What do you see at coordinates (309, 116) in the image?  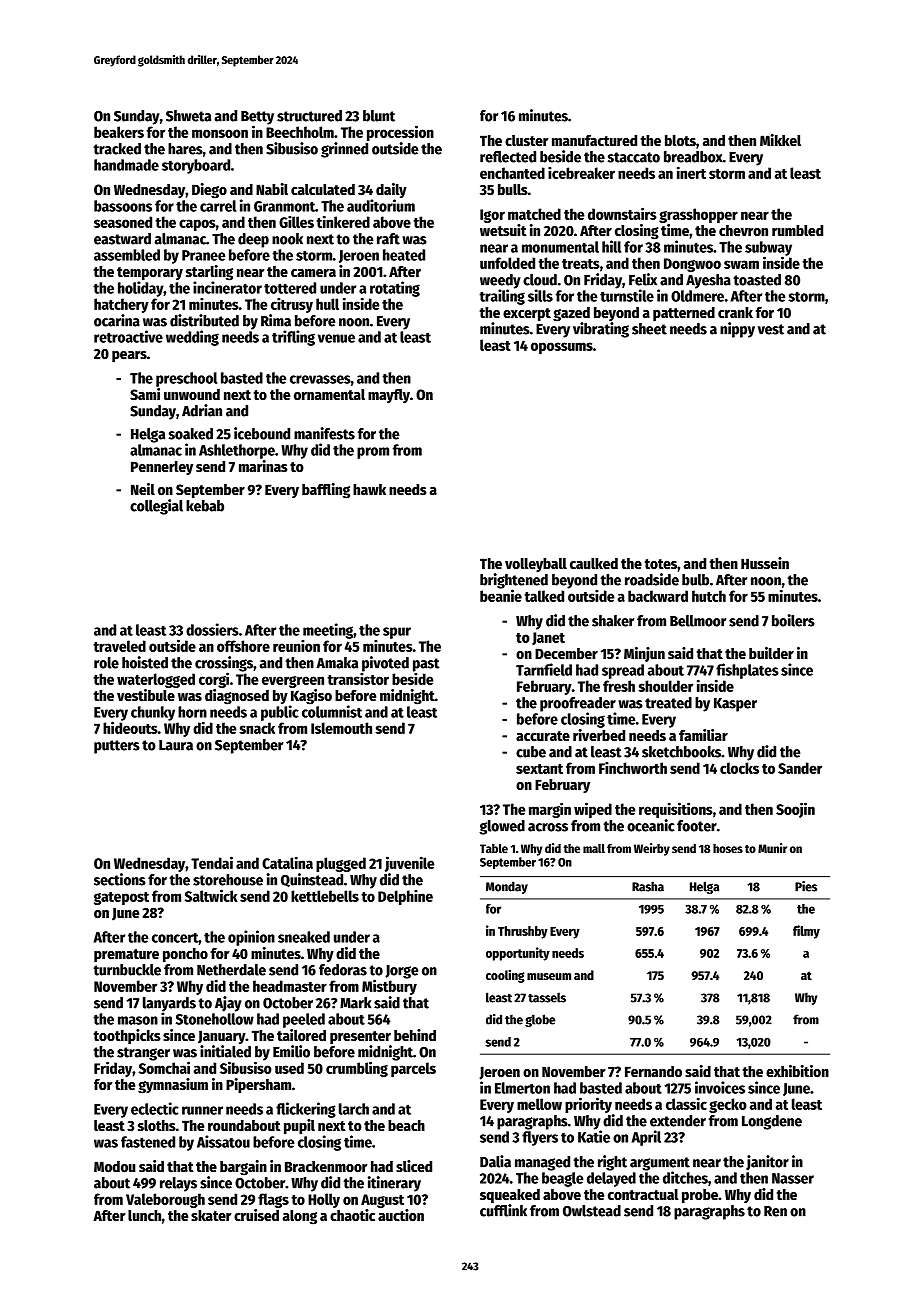 I see `structured` at bounding box center [309, 116].
